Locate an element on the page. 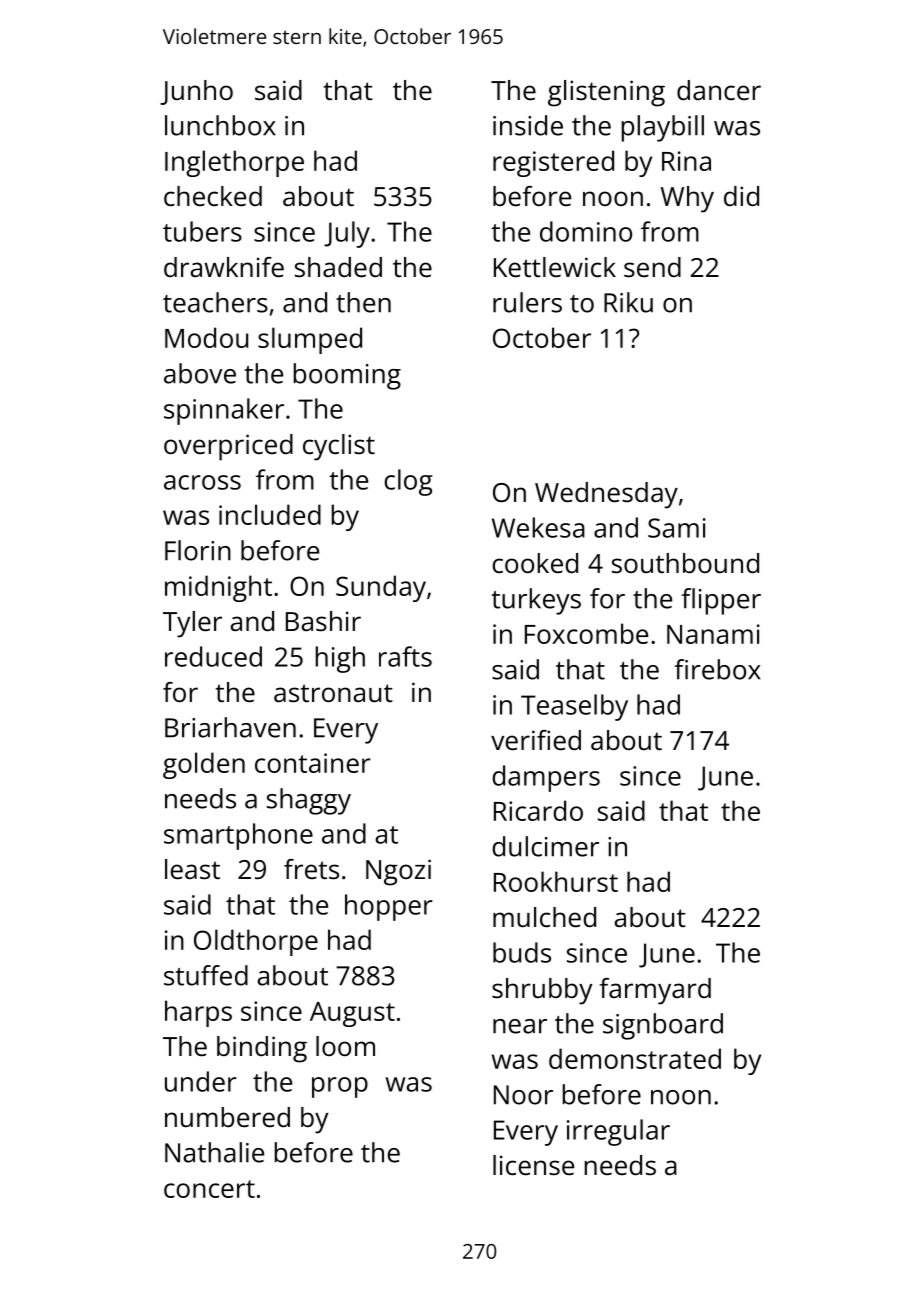  concert is located at coordinates (209, 1189).
